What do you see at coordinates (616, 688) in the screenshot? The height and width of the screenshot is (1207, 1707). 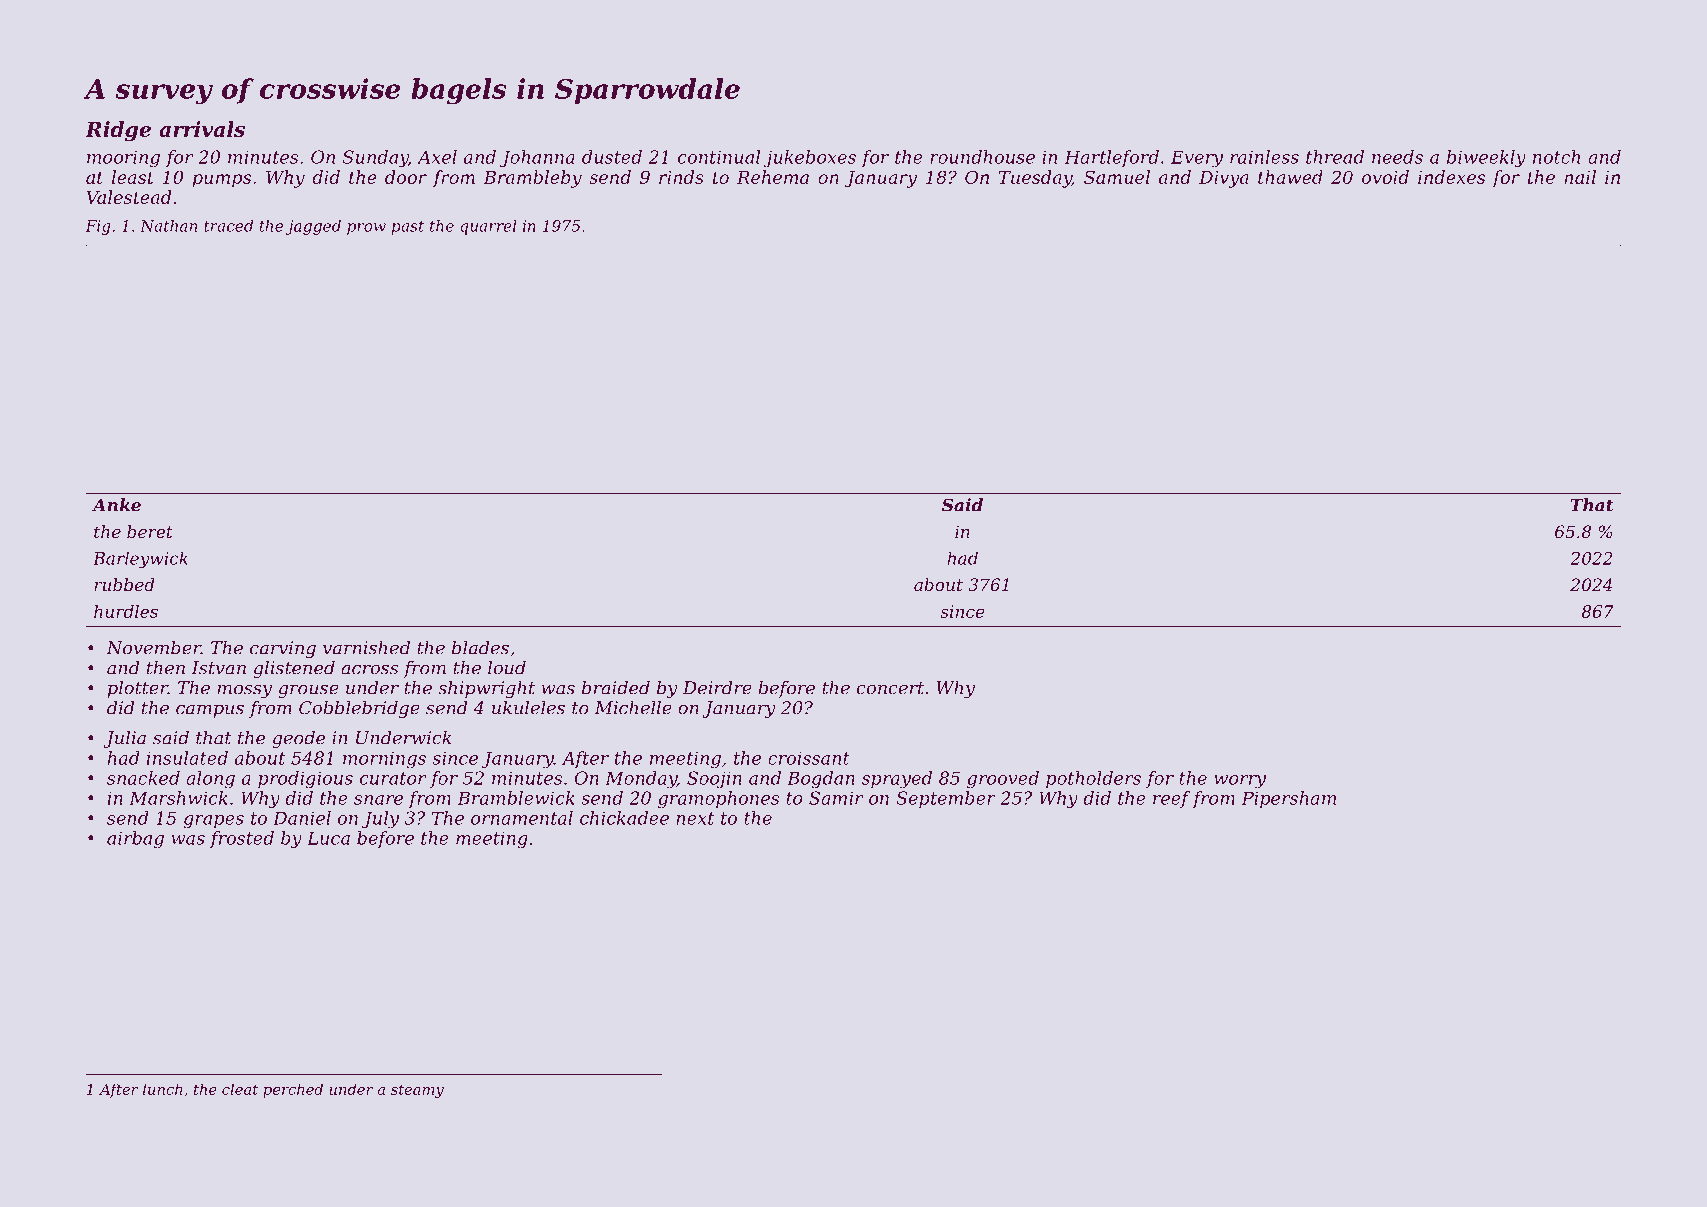 I see `braided` at bounding box center [616, 688].
